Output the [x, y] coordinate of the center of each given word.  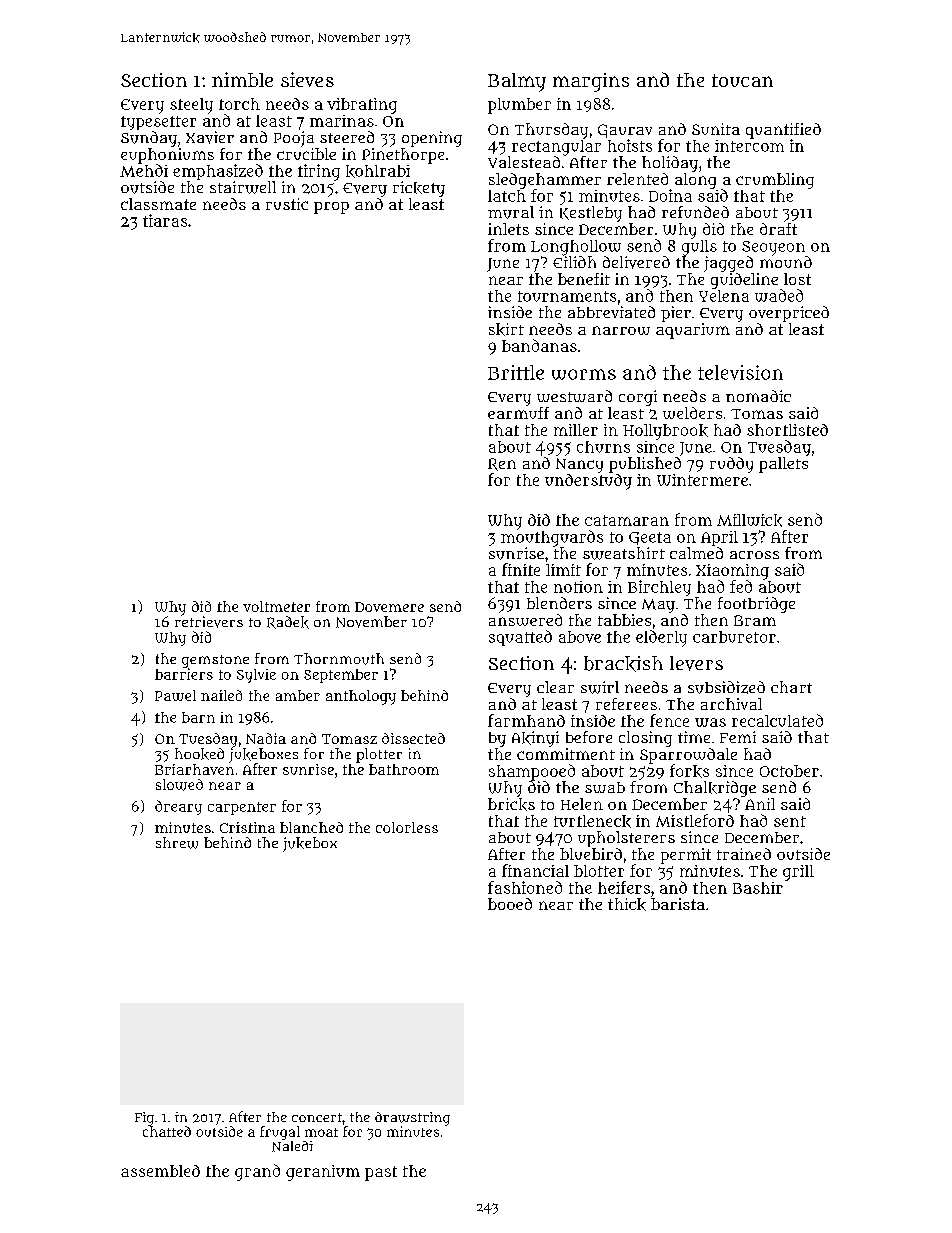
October [789, 771]
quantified [783, 131]
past [381, 1173]
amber [298, 695]
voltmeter [276, 606]
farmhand [526, 720]
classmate [158, 204]
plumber [519, 106]
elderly [661, 638]
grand [257, 1172]
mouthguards [552, 538]
